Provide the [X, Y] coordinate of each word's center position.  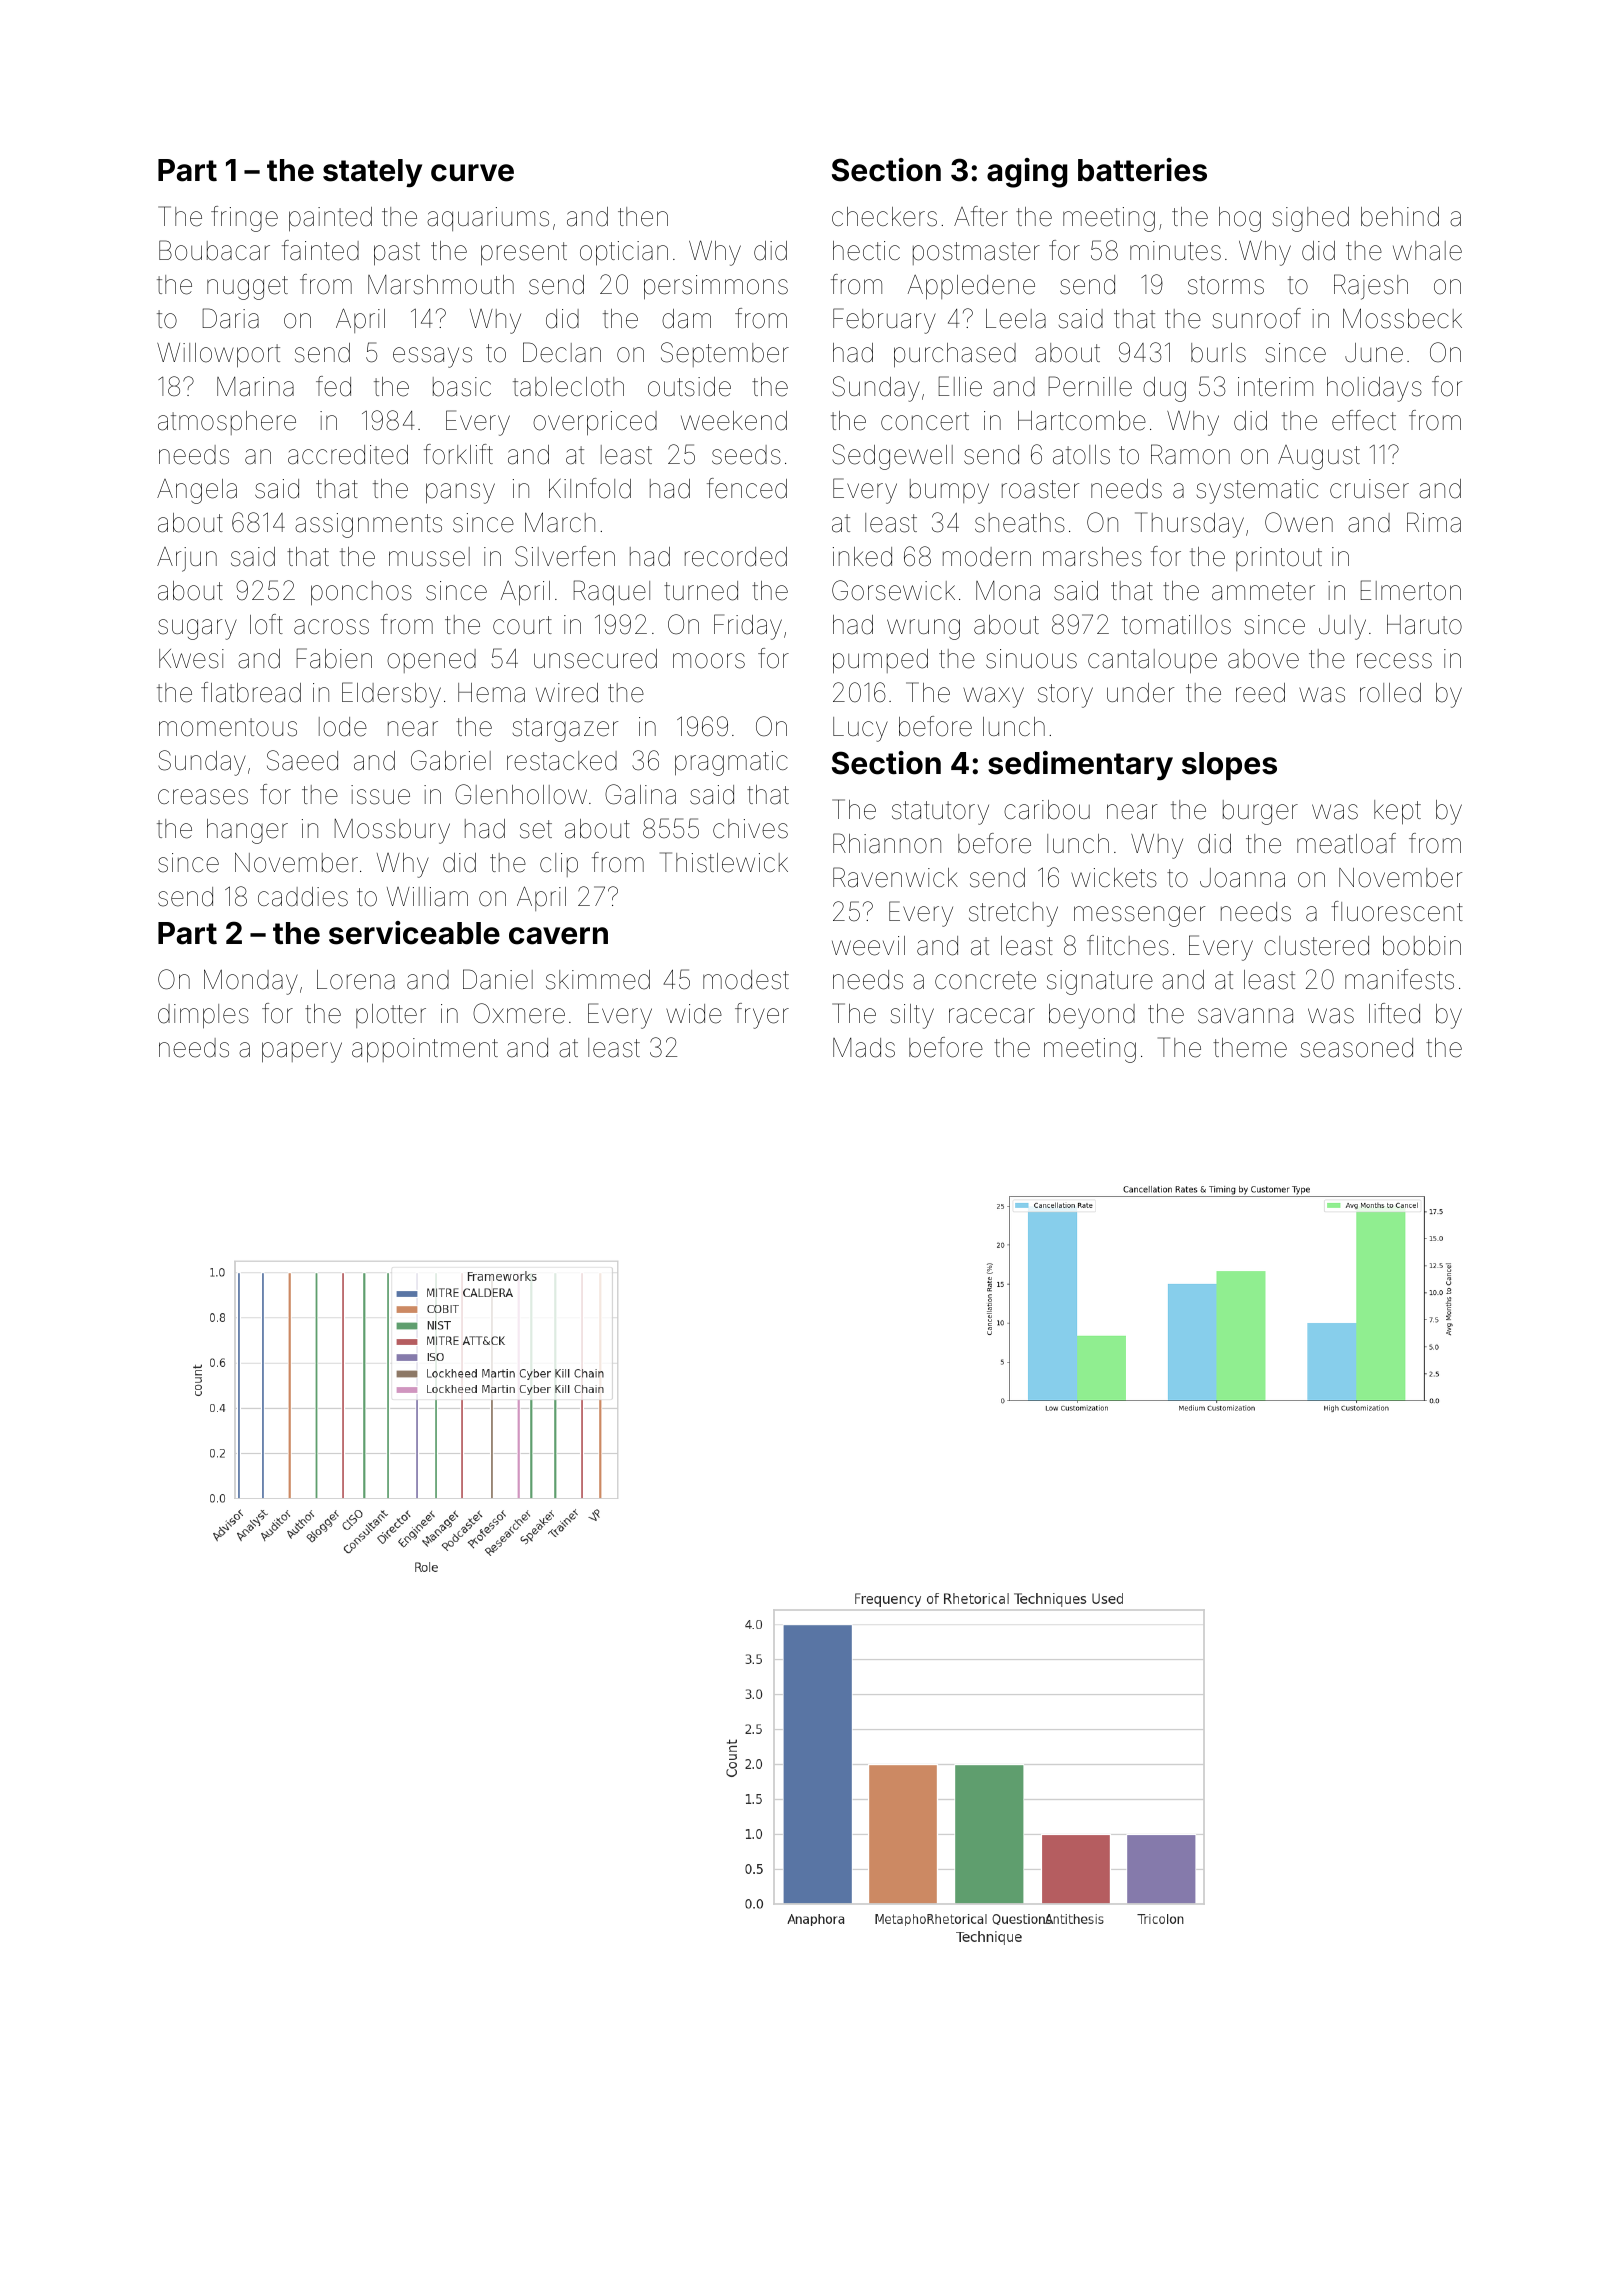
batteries [1142, 170]
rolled [1390, 693]
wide [694, 1014]
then [643, 217]
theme [1250, 1048]
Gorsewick [893, 590]
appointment [425, 1050]
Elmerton [1411, 590]
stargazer [565, 730]
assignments [368, 525]
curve [472, 173]
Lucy [860, 729]
